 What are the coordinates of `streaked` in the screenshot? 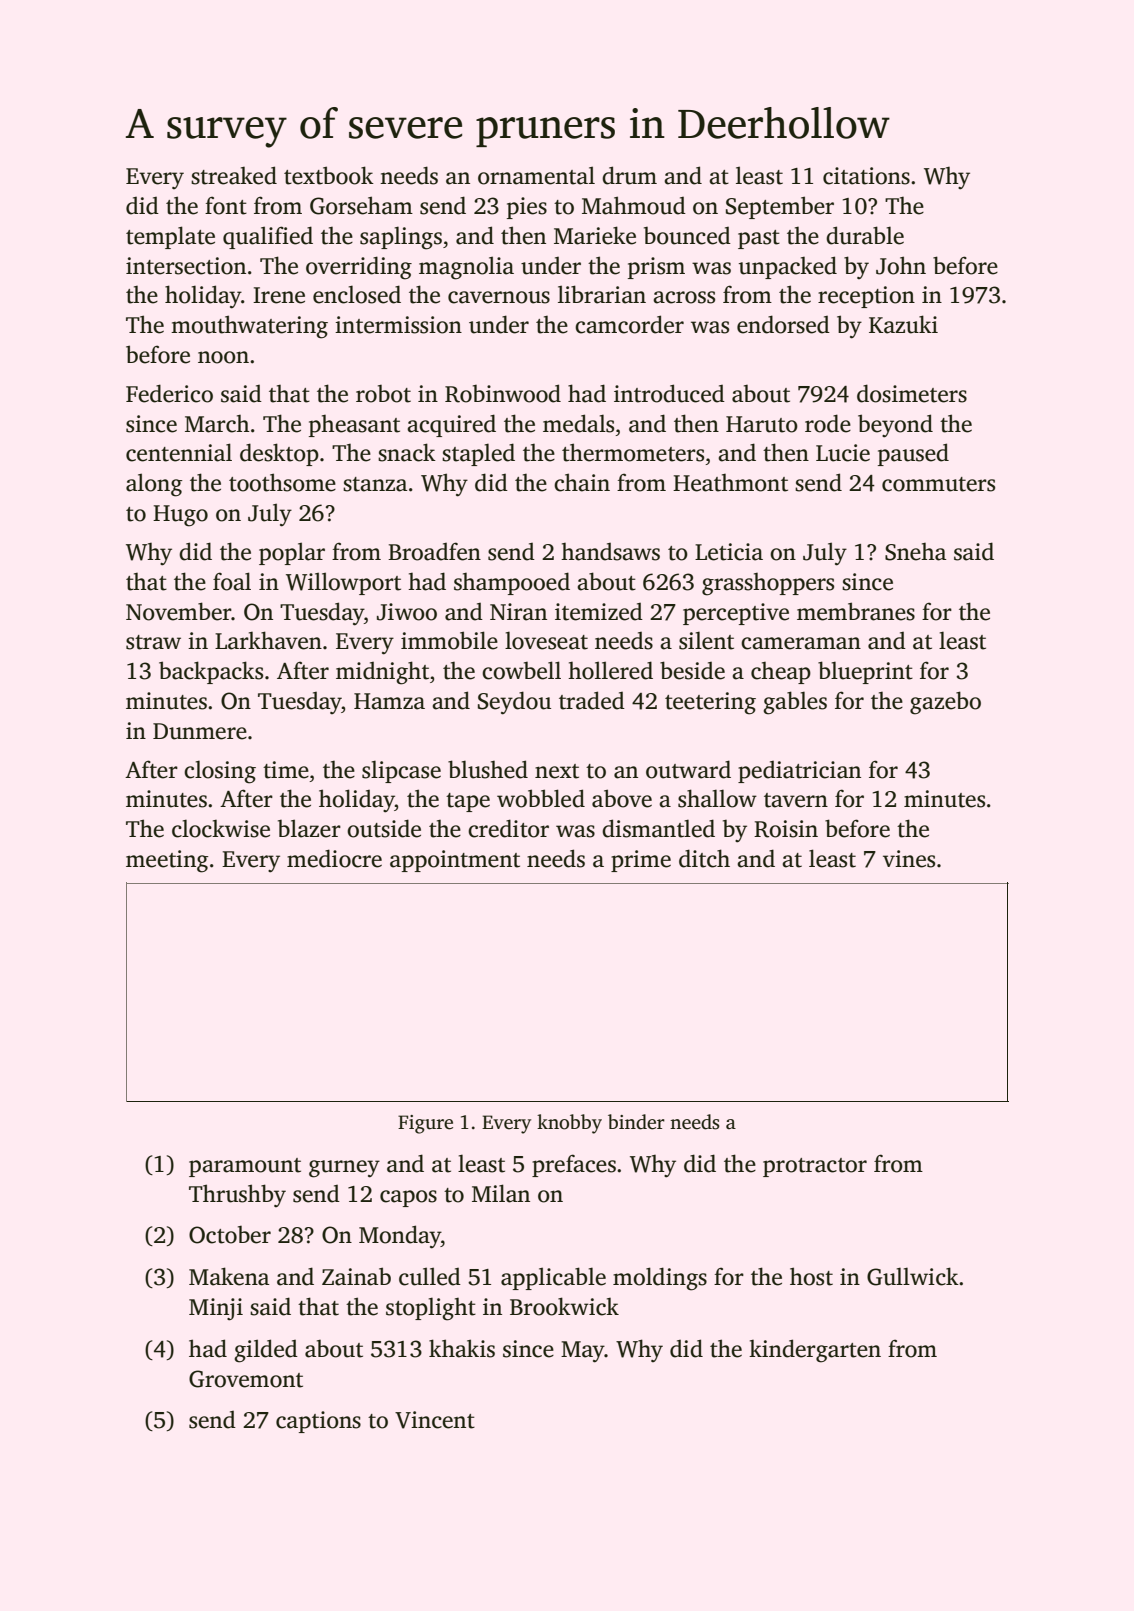 It's located at (234, 175).
